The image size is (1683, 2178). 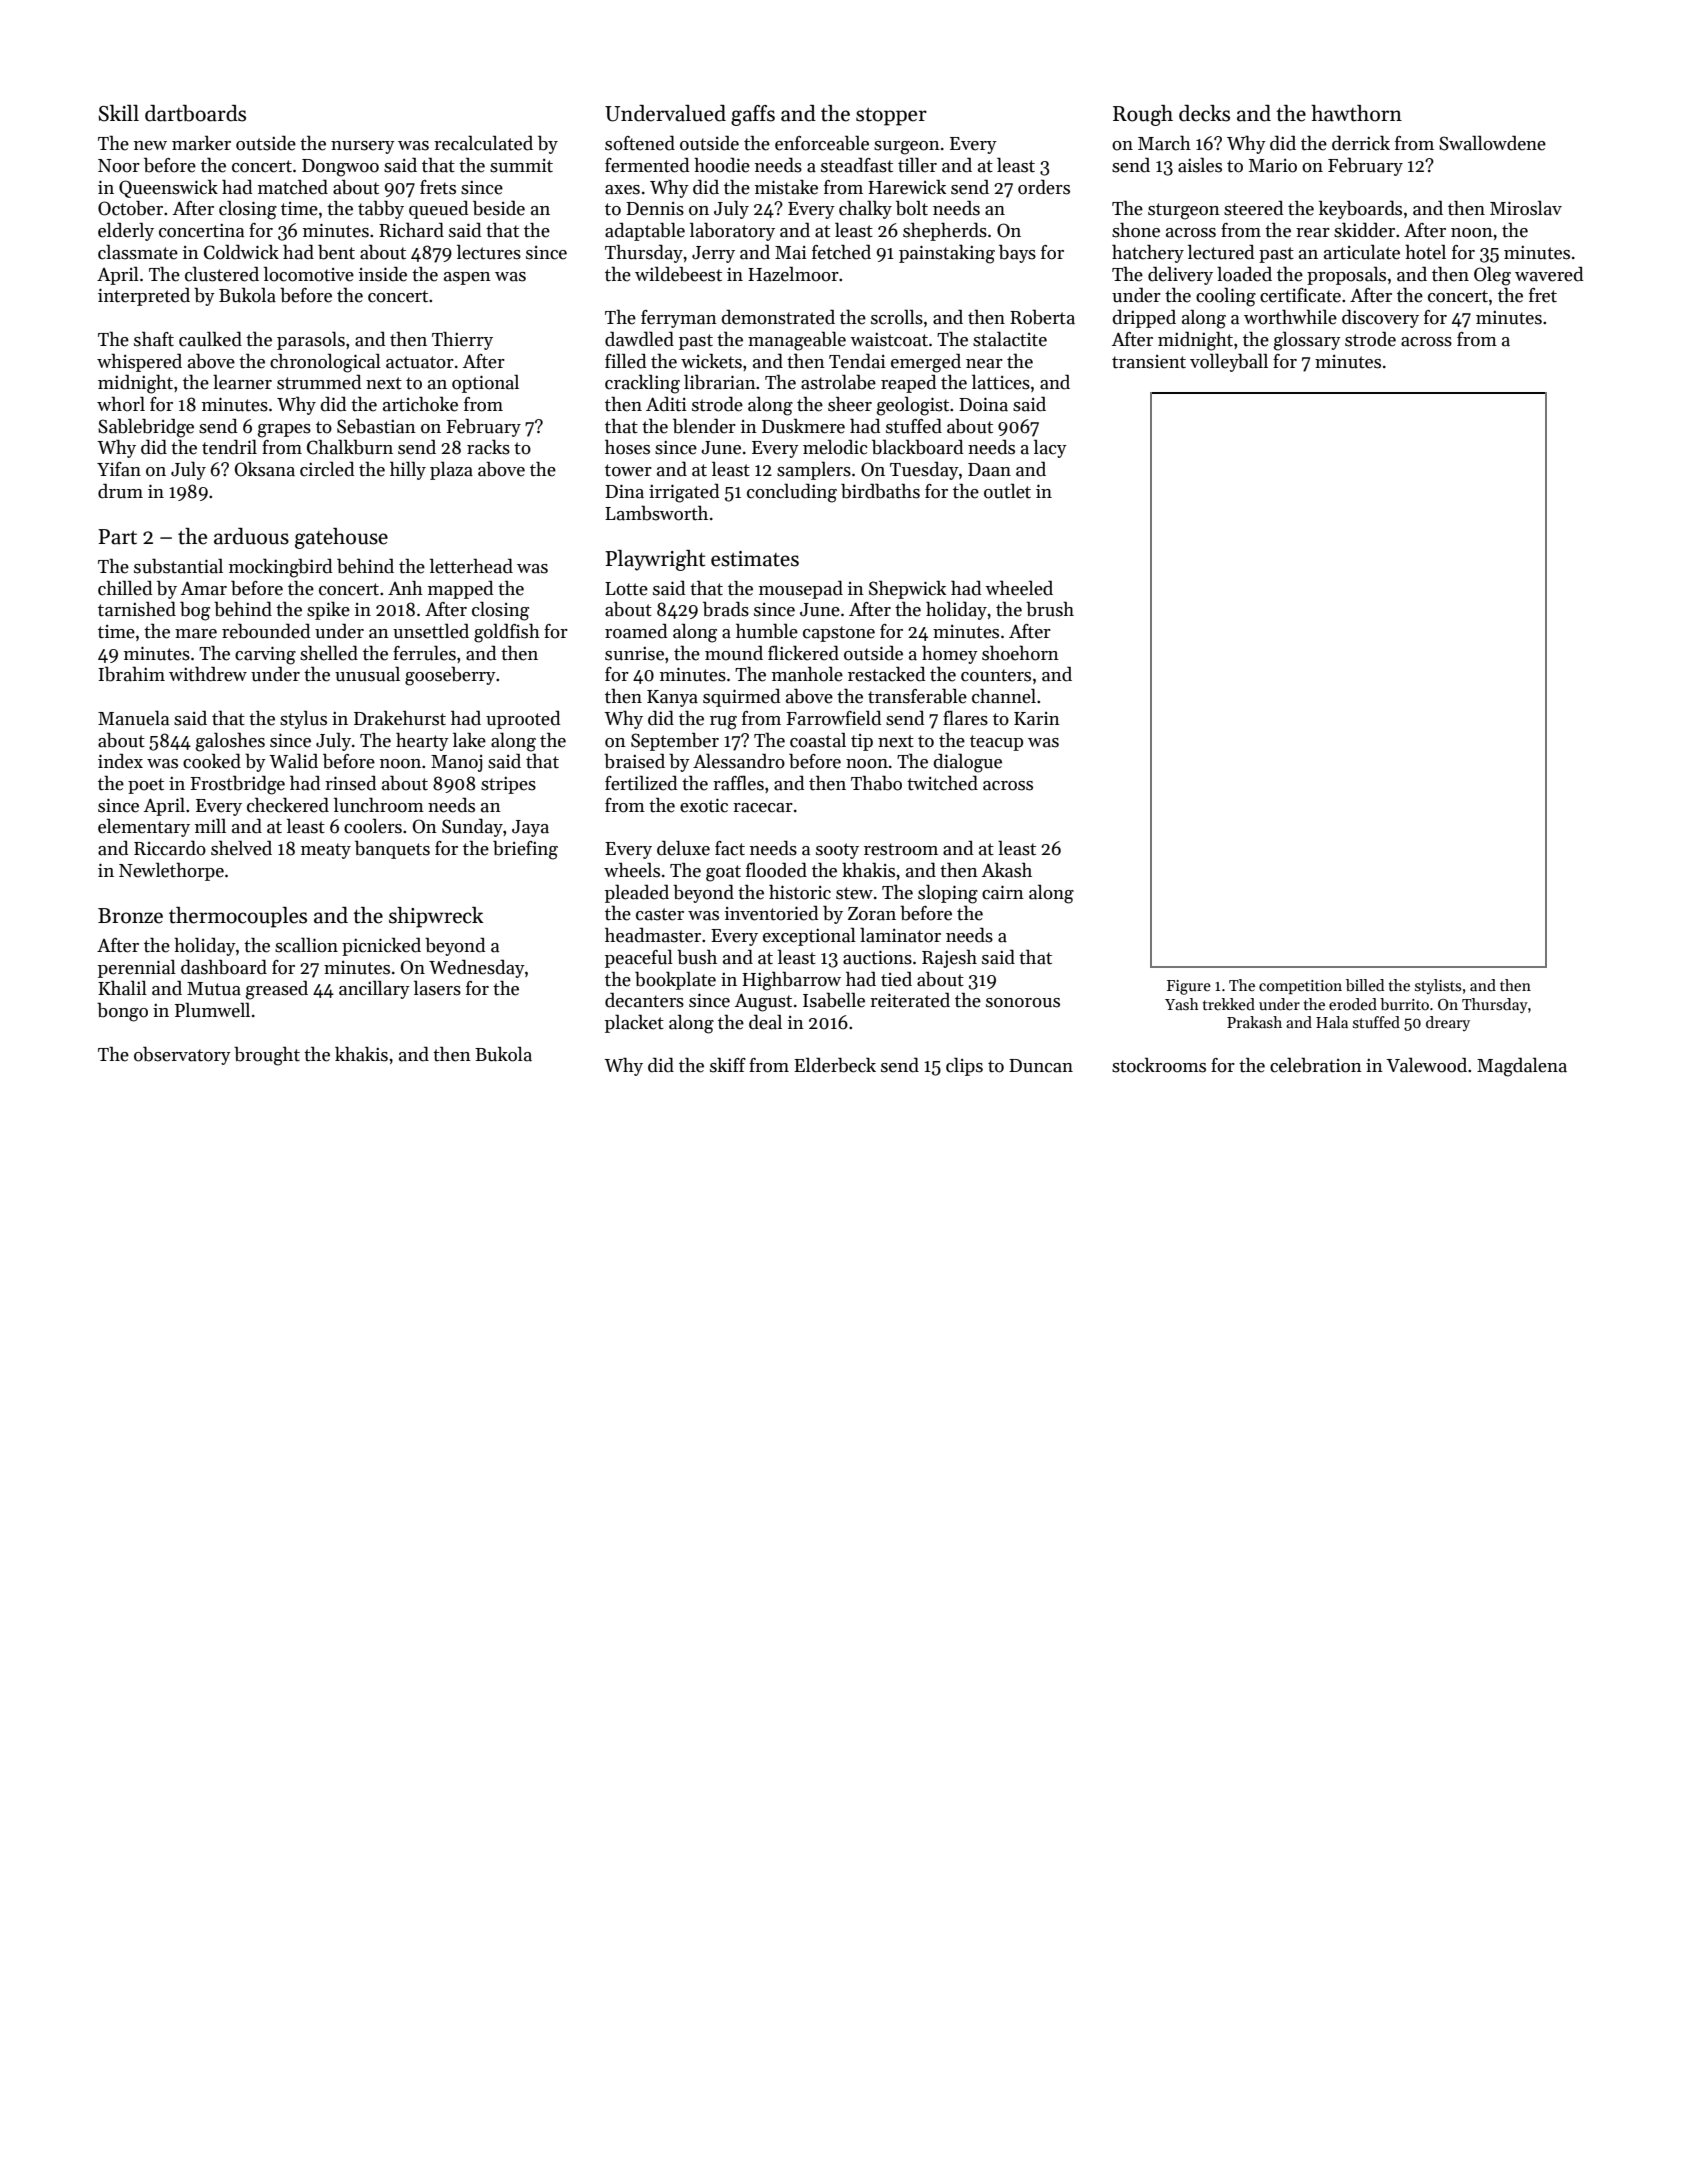 I want to click on sunrise, so click(x=634, y=654).
